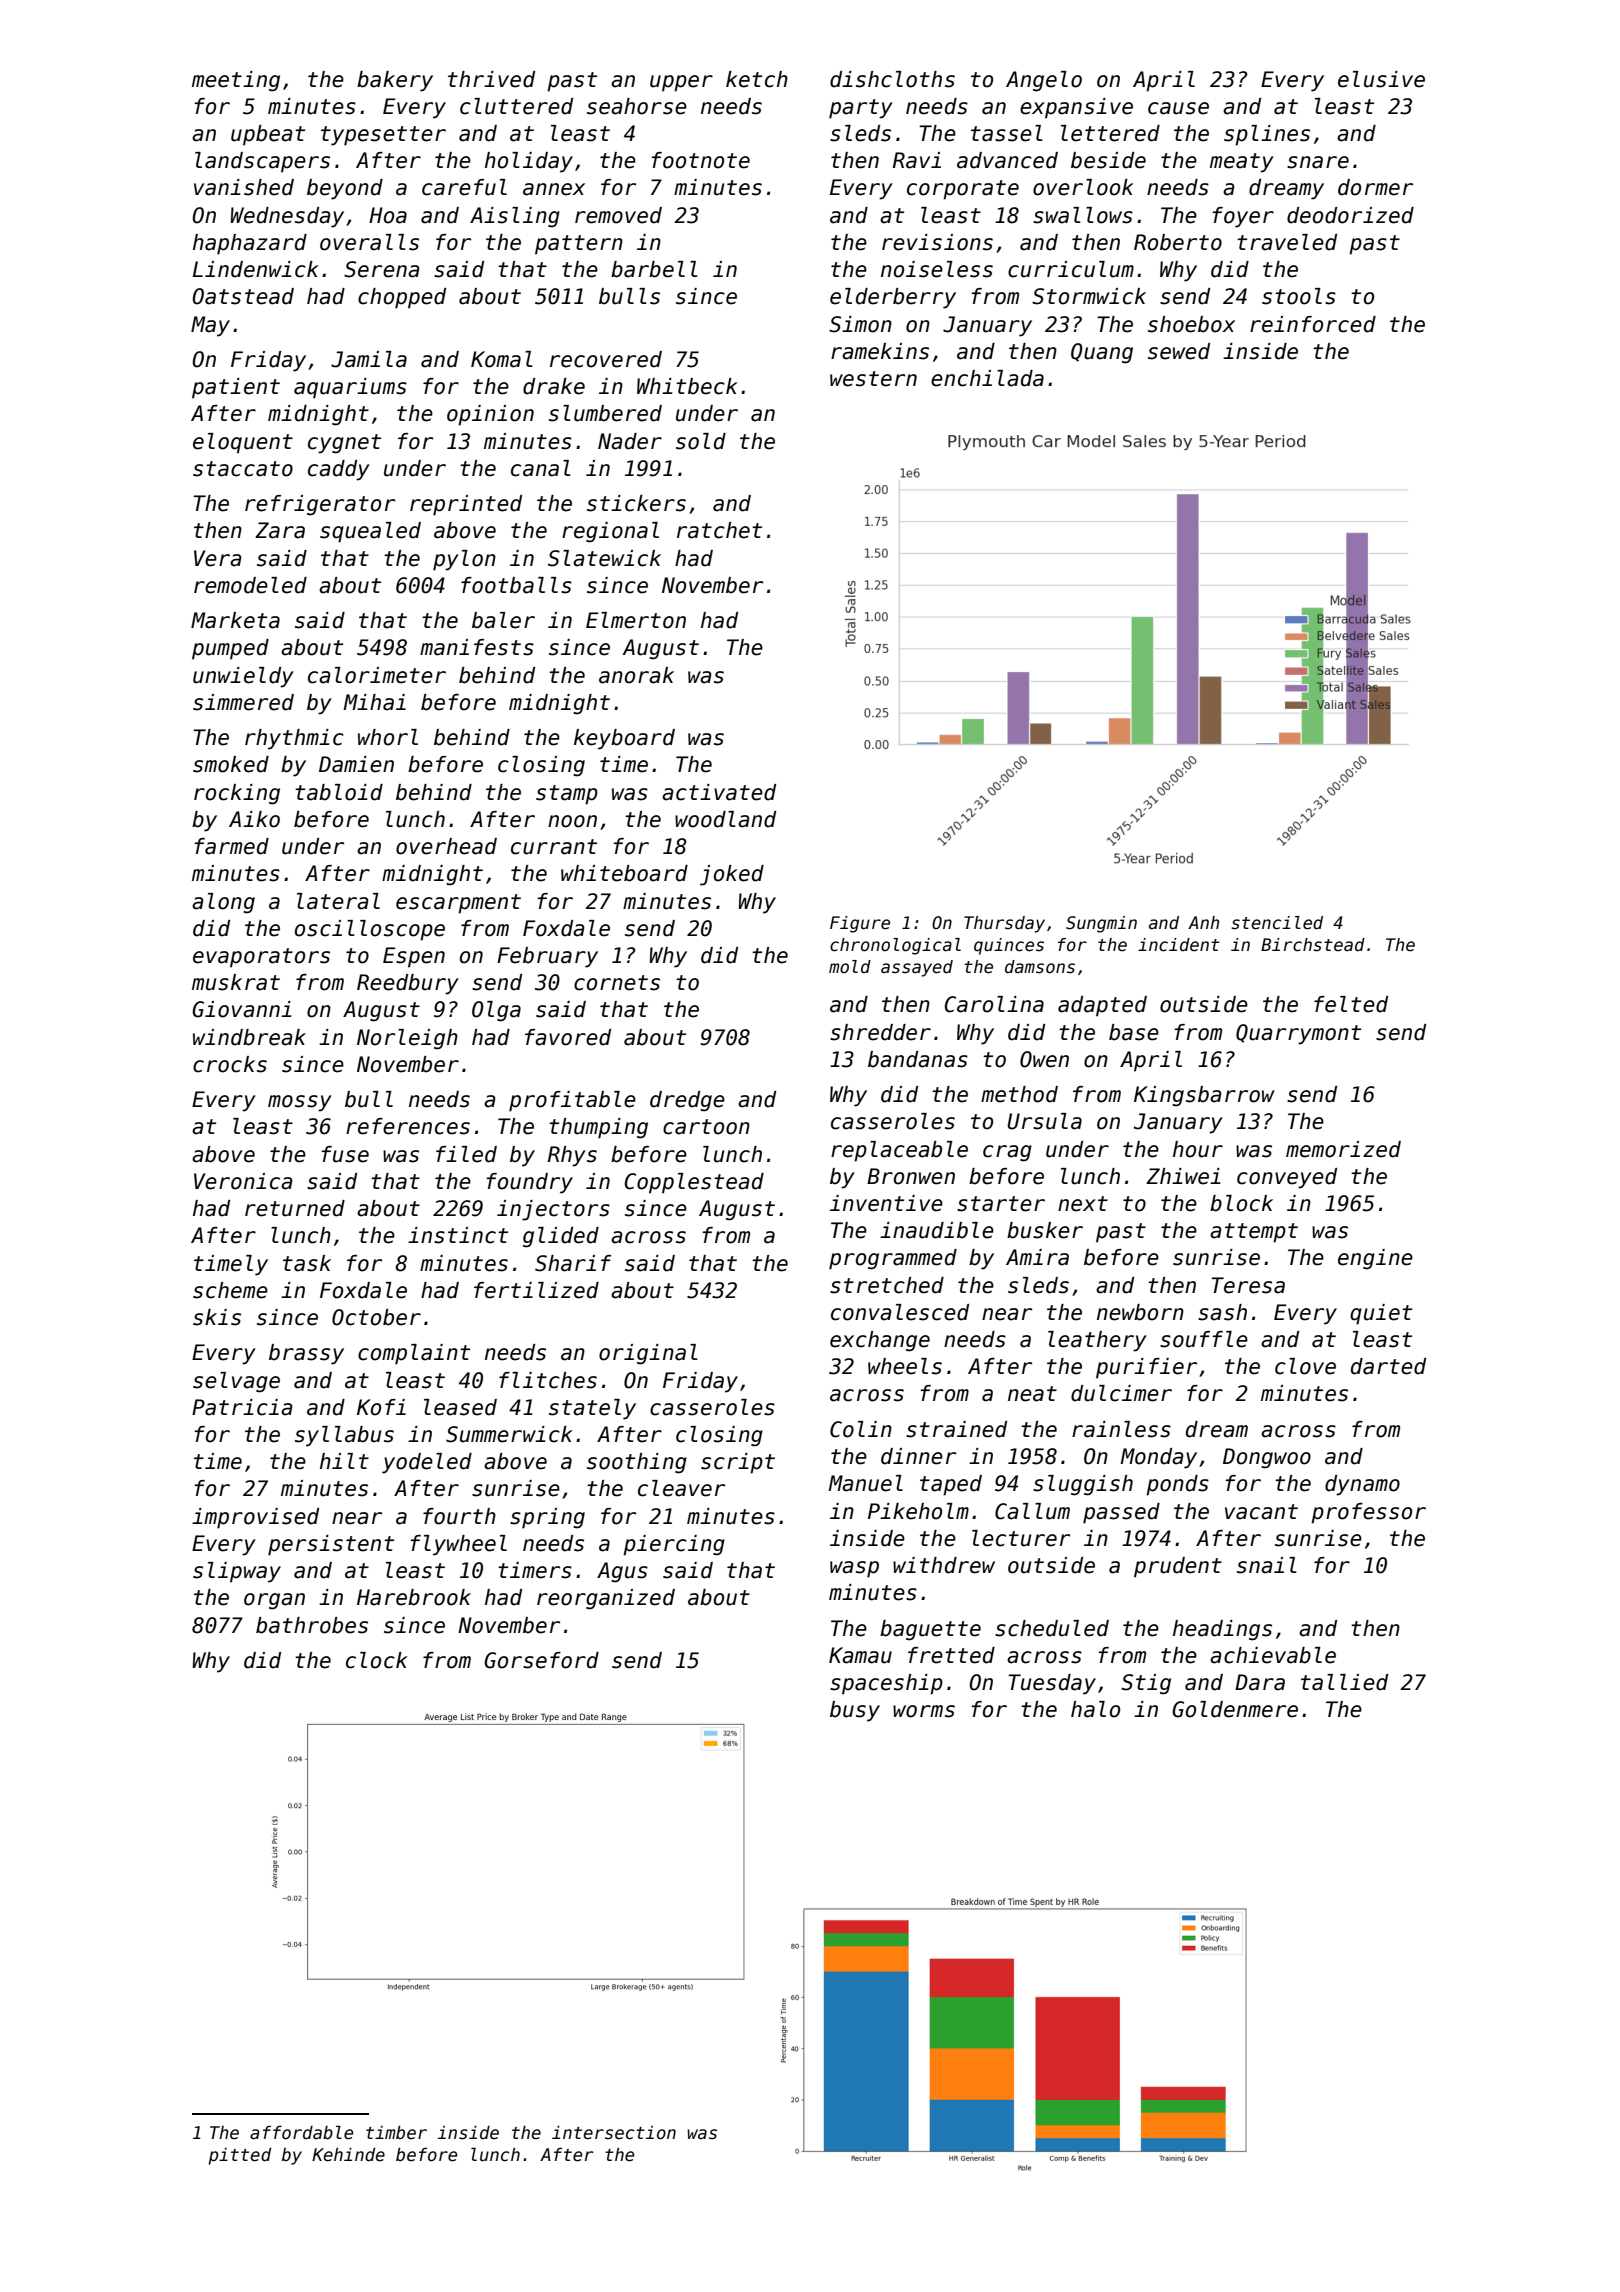 The image size is (1620, 2292). Describe the element at coordinates (561, 1237) in the image. I see `glided` at that location.
